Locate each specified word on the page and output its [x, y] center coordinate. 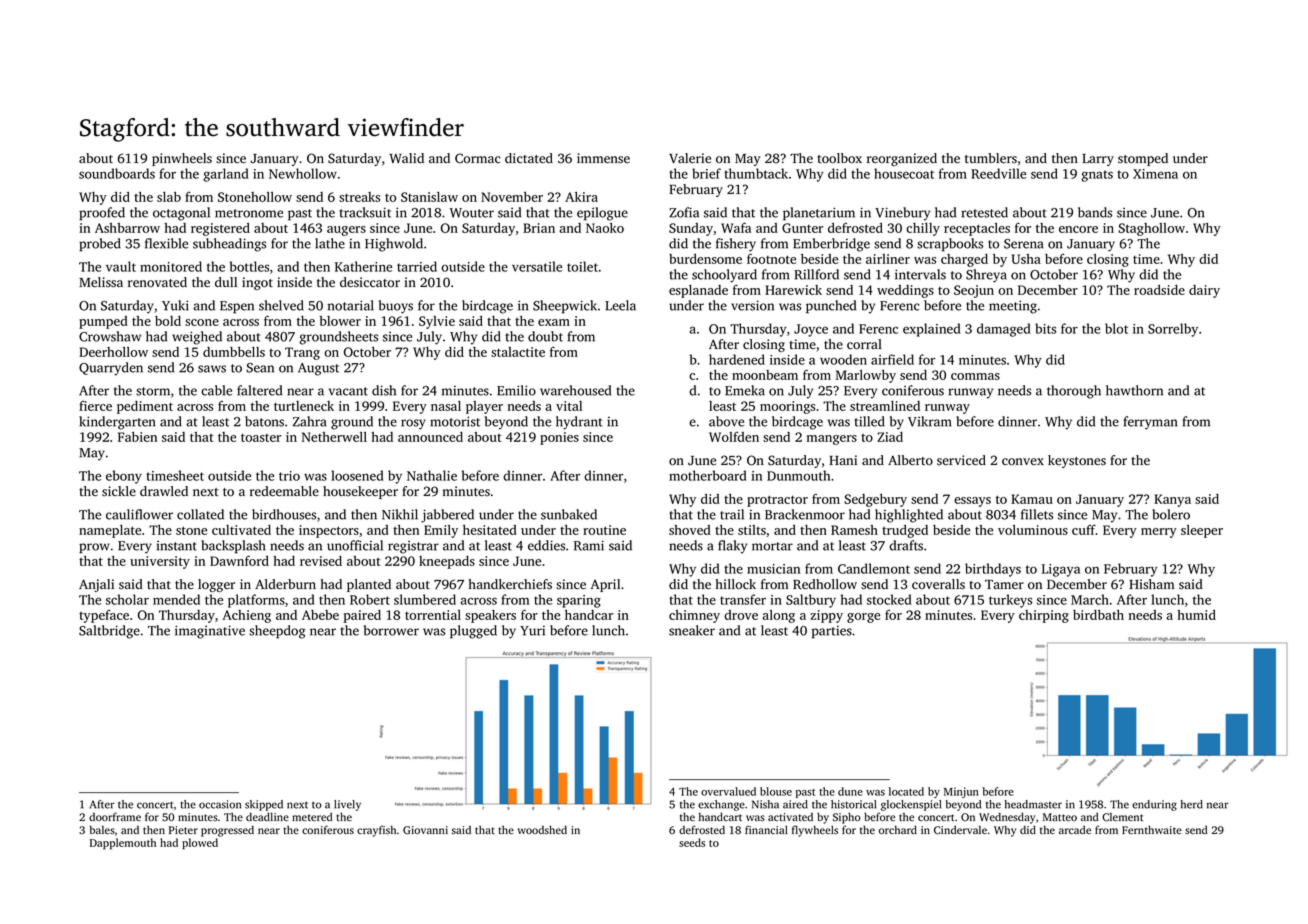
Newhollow [303, 173]
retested [984, 212]
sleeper [1202, 531]
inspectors [329, 531]
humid [1196, 615]
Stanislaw [429, 197]
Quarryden [111, 369]
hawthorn [1134, 390]
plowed [200, 843]
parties [832, 632]
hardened [737, 359]
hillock [735, 584]
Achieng [246, 616]
